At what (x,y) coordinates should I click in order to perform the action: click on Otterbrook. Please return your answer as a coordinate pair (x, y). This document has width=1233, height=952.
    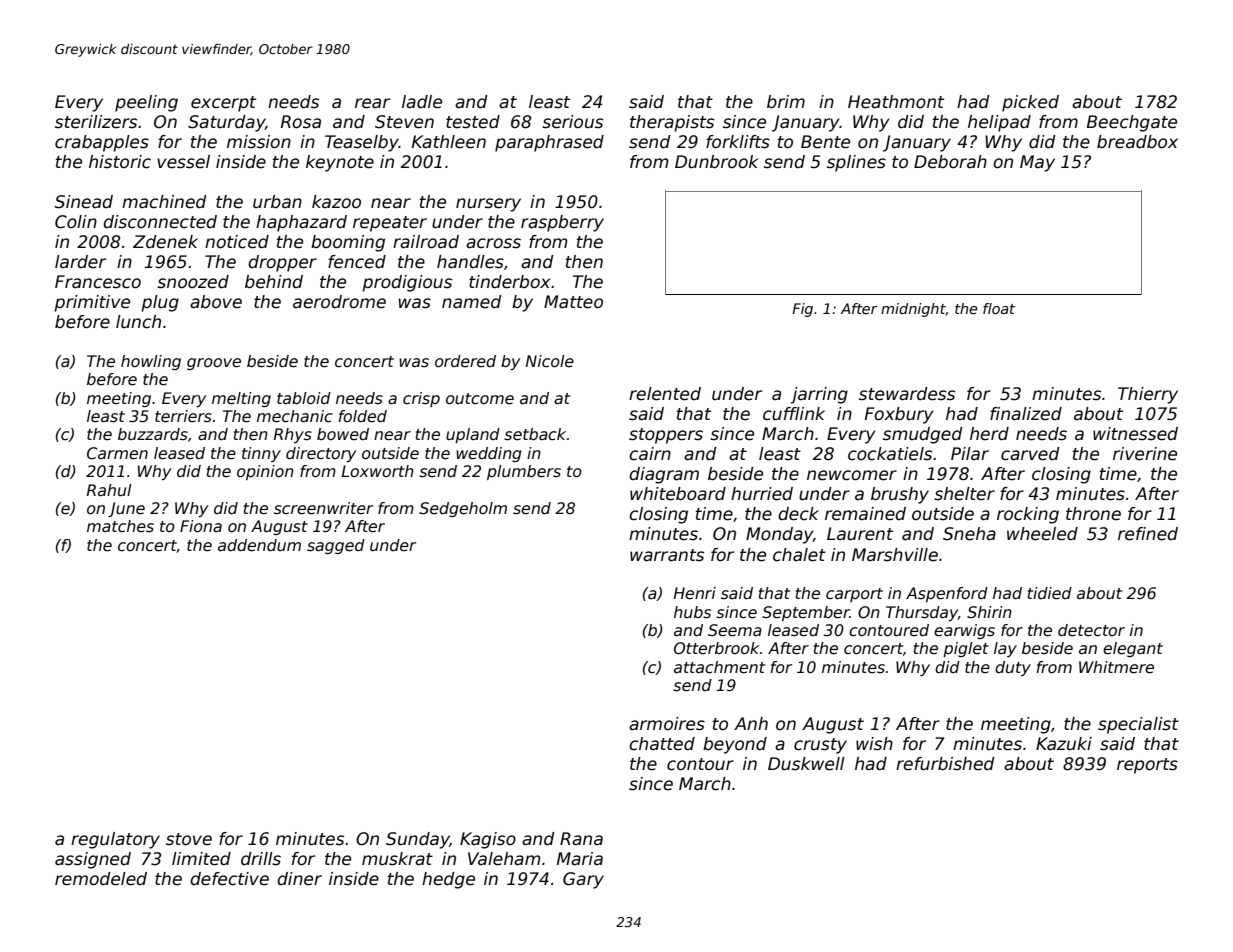
    Looking at the image, I should click on (716, 648).
